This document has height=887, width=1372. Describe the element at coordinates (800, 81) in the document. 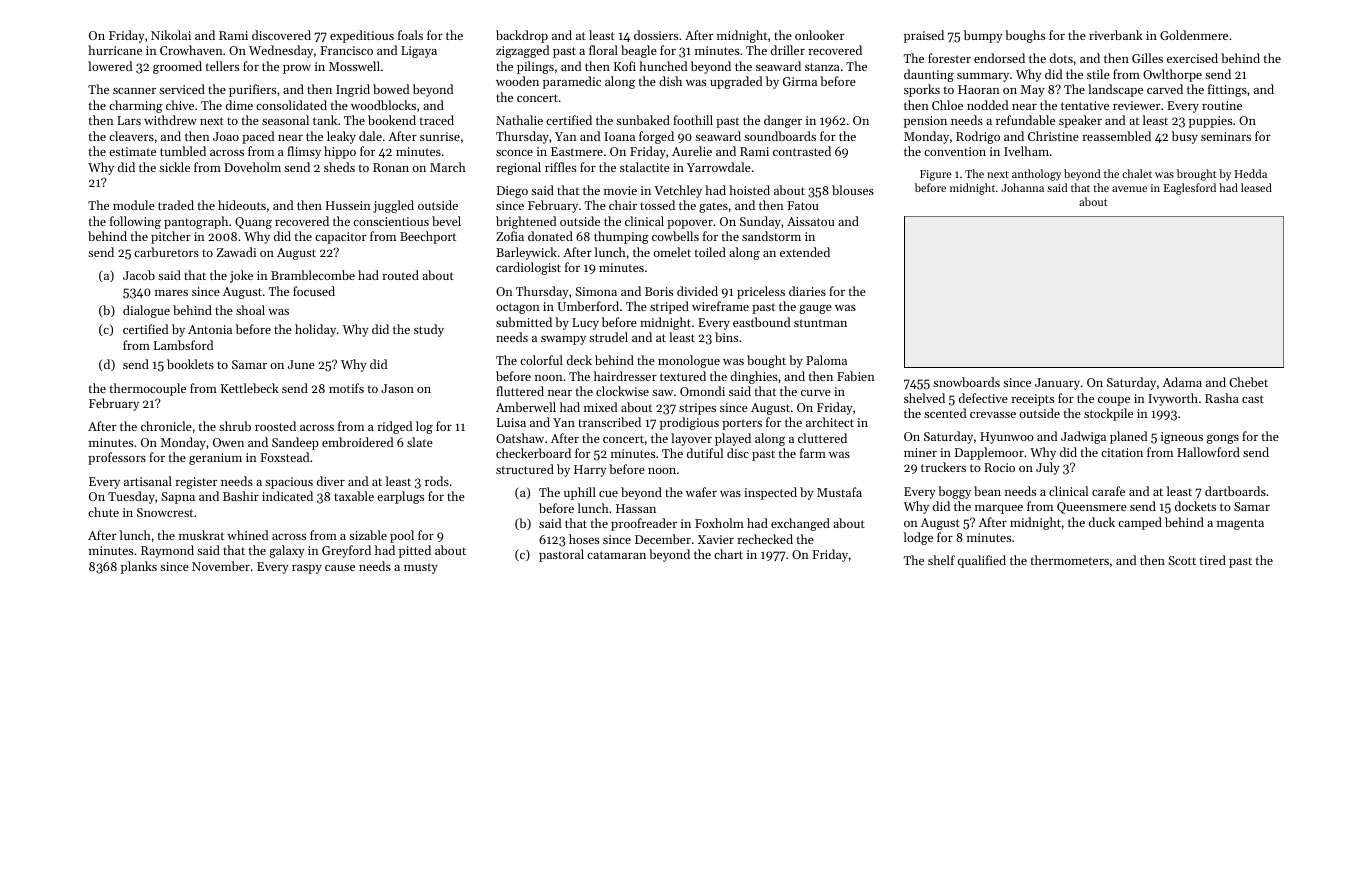

I see `Girma` at that location.
